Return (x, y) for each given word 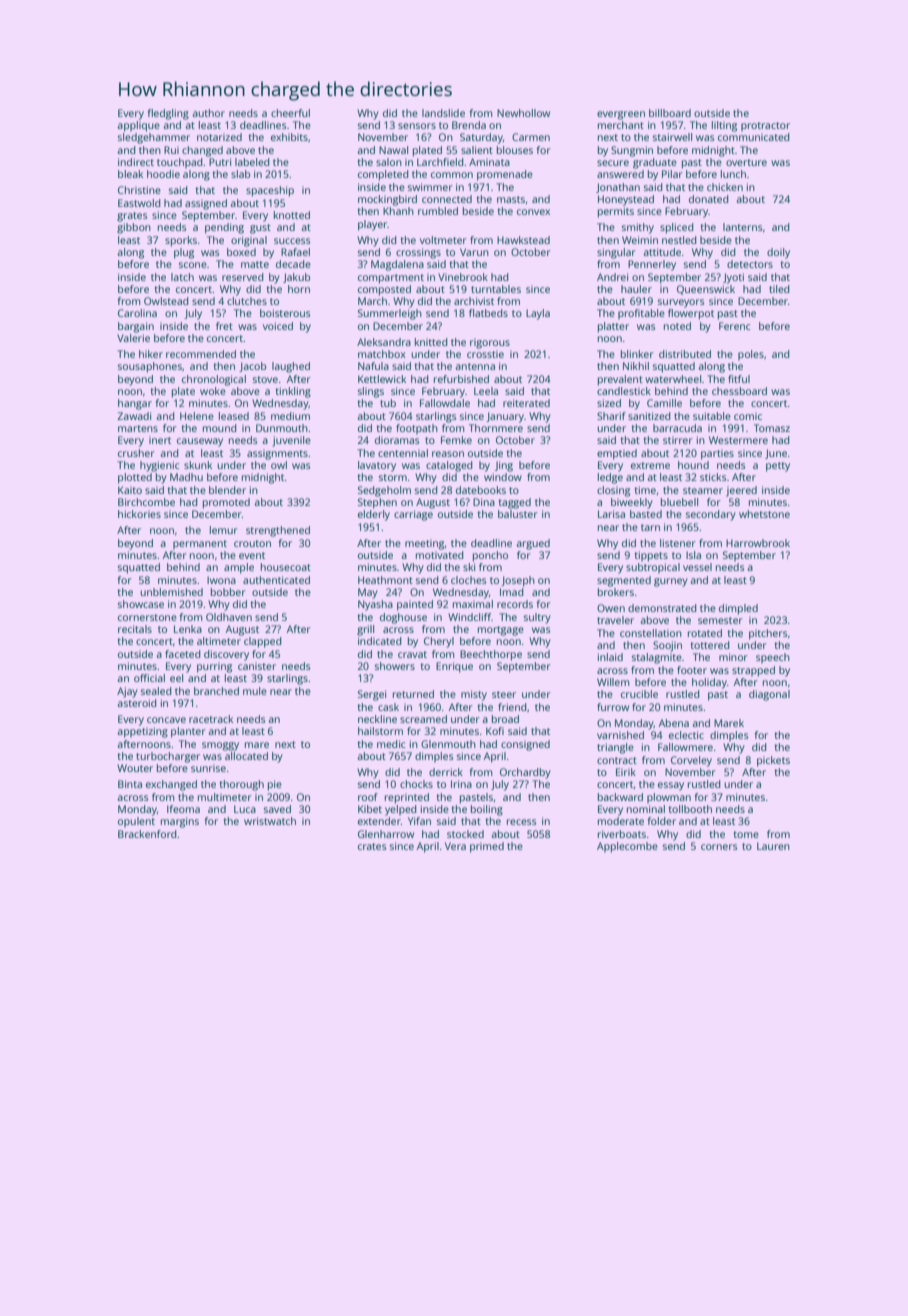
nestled (679, 240)
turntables (496, 289)
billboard (670, 113)
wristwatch (270, 821)
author (209, 113)
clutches (247, 301)
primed (487, 847)
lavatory (377, 466)
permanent (200, 544)
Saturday (481, 138)
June (776, 454)
